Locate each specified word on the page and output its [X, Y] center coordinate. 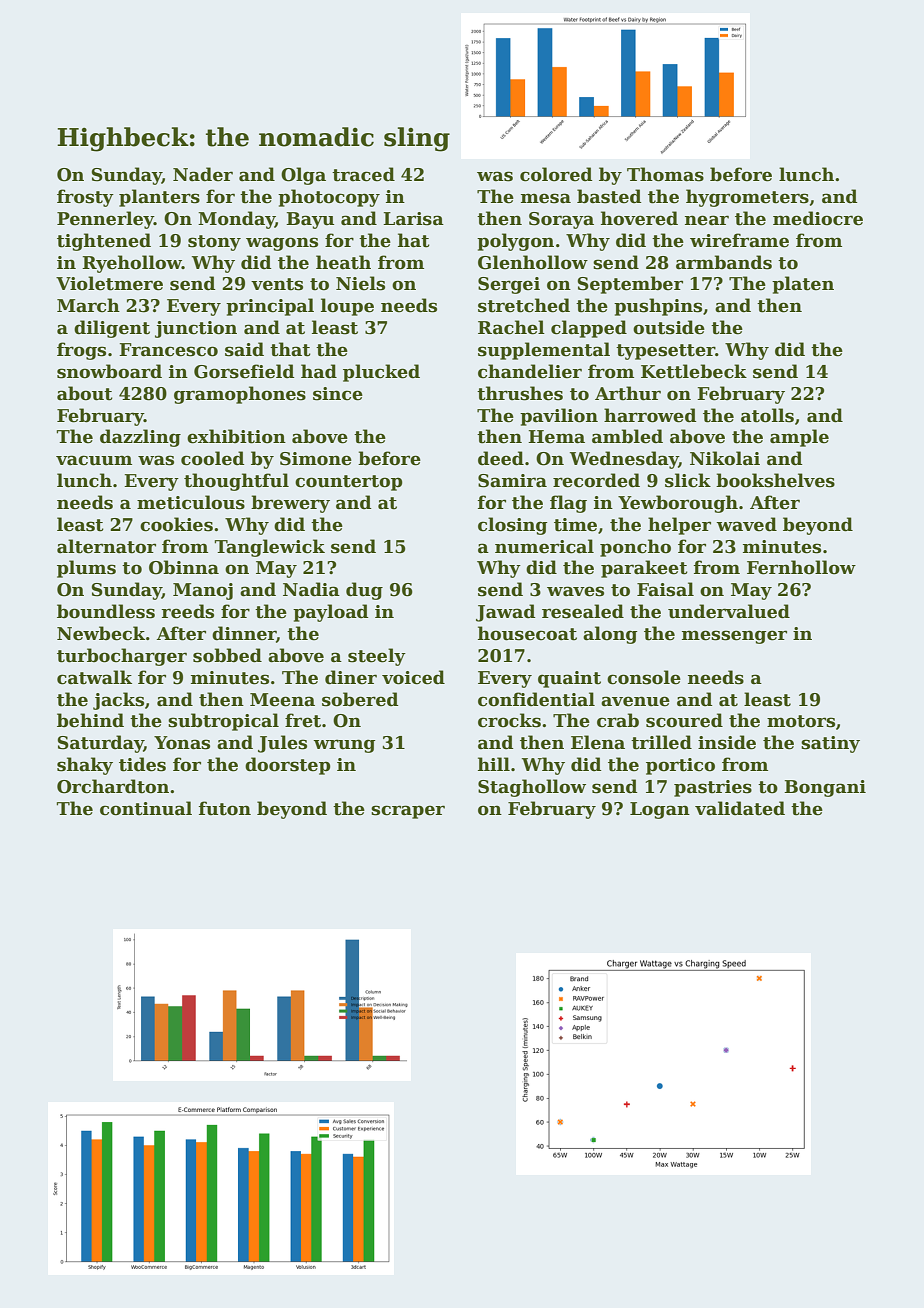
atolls [767, 415]
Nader [203, 174]
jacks [118, 701]
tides [142, 764]
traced [363, 174]
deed [501, 458]
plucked [381, 373]
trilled [661, 742]
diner [351, 677]
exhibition [236, 436]
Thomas [665, 174]
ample [799, 438]
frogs [81, 351]
